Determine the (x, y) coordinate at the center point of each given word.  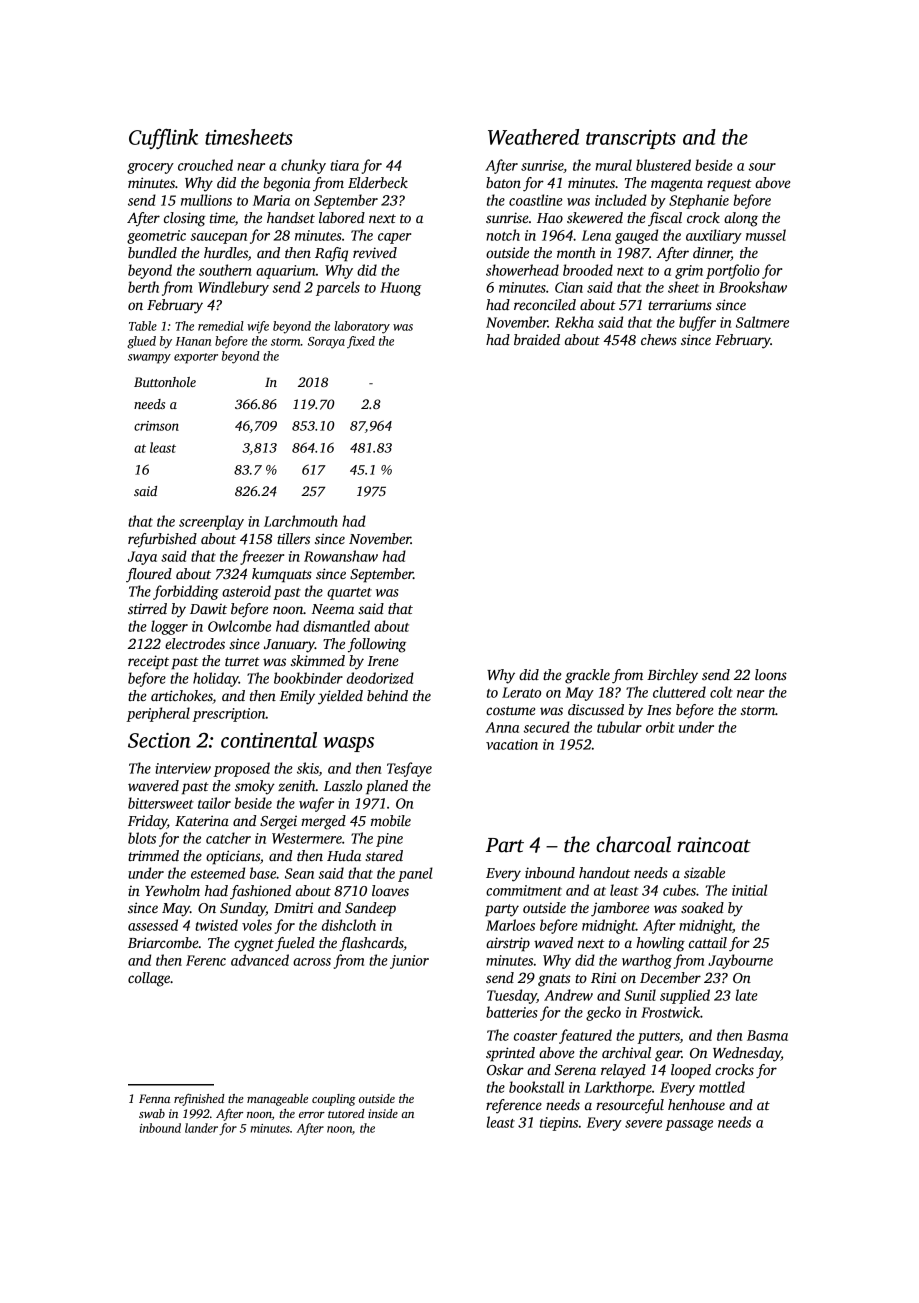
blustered (663, 165)
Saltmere (762, 322)
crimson (156, 426)
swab (152, 1113)
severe (643, 1124)
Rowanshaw (341, 556)
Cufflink (163, 139)
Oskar (505, 1069)
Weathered (533, 137)
